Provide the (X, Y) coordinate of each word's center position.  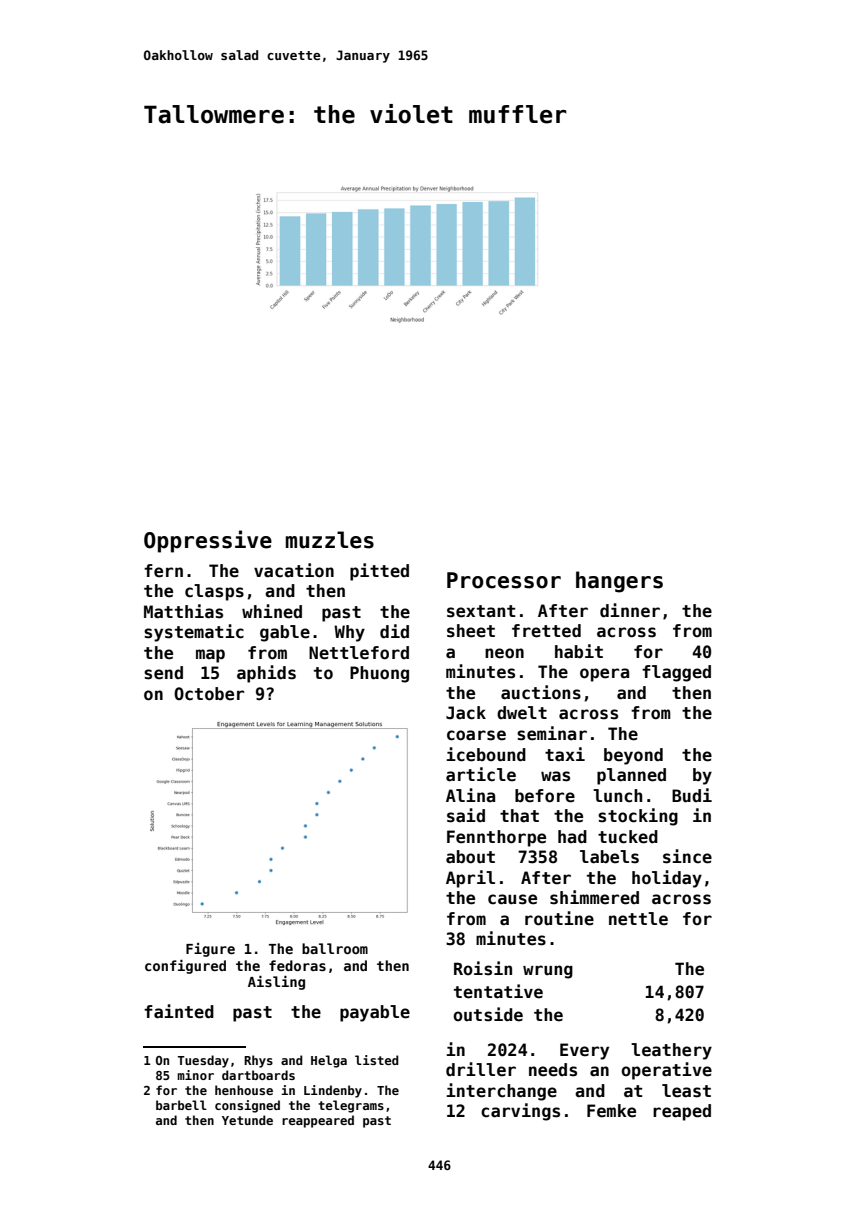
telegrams (351, 1106)
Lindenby (333, 1091)
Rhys (258, 1061)
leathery (671, 1051)
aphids (266, 674)
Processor (504, 580)
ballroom (335, 948)
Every (584, 1051)
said (466, 815)
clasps (214, 592)
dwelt (522, 713)
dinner (630, 610)
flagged (676, 673)
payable (375, 1013)
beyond (633, 756)
